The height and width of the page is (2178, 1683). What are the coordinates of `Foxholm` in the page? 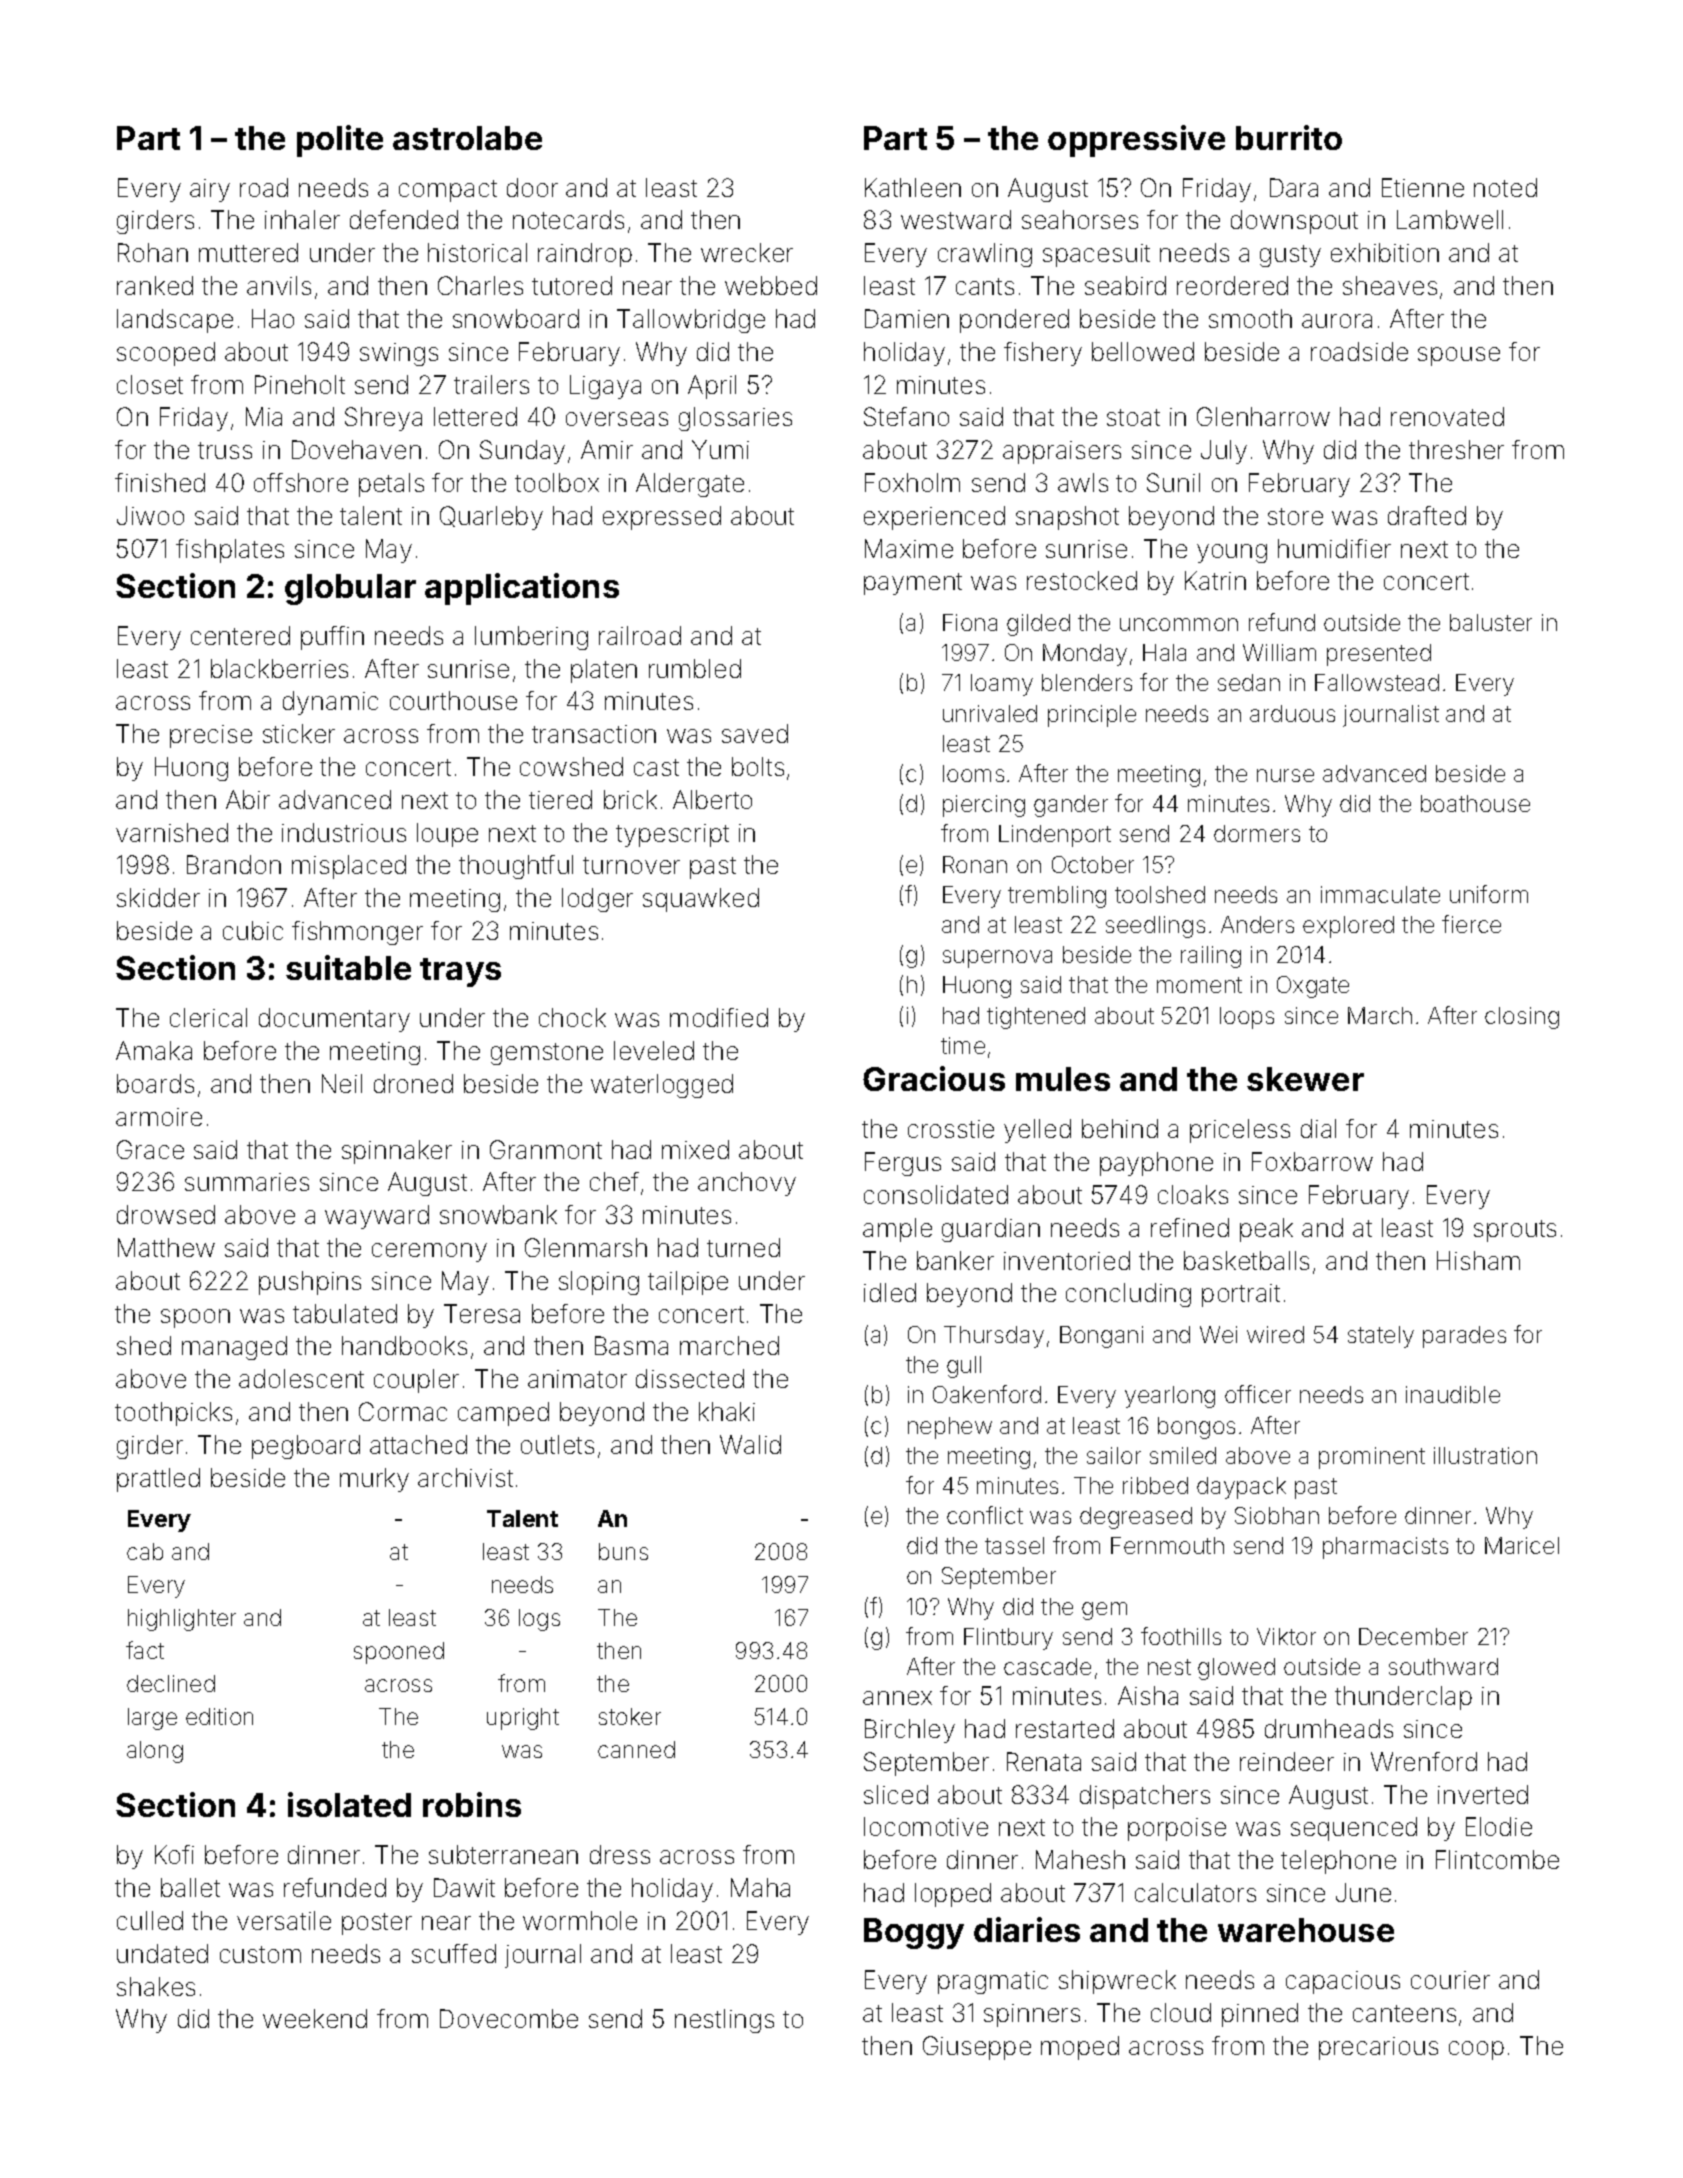 It's located at (912, 482).
